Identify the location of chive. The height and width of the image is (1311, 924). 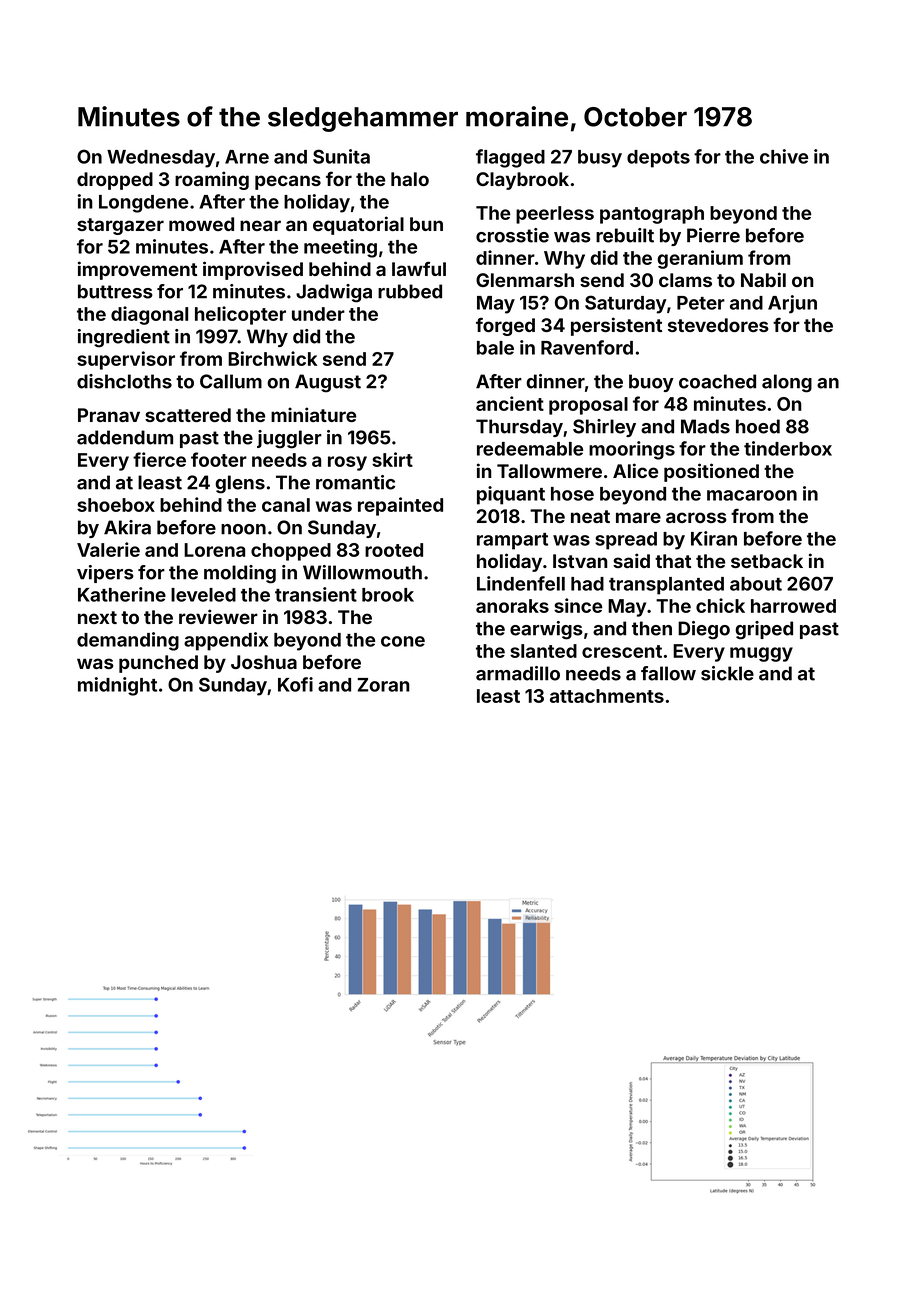
(784, 156).
